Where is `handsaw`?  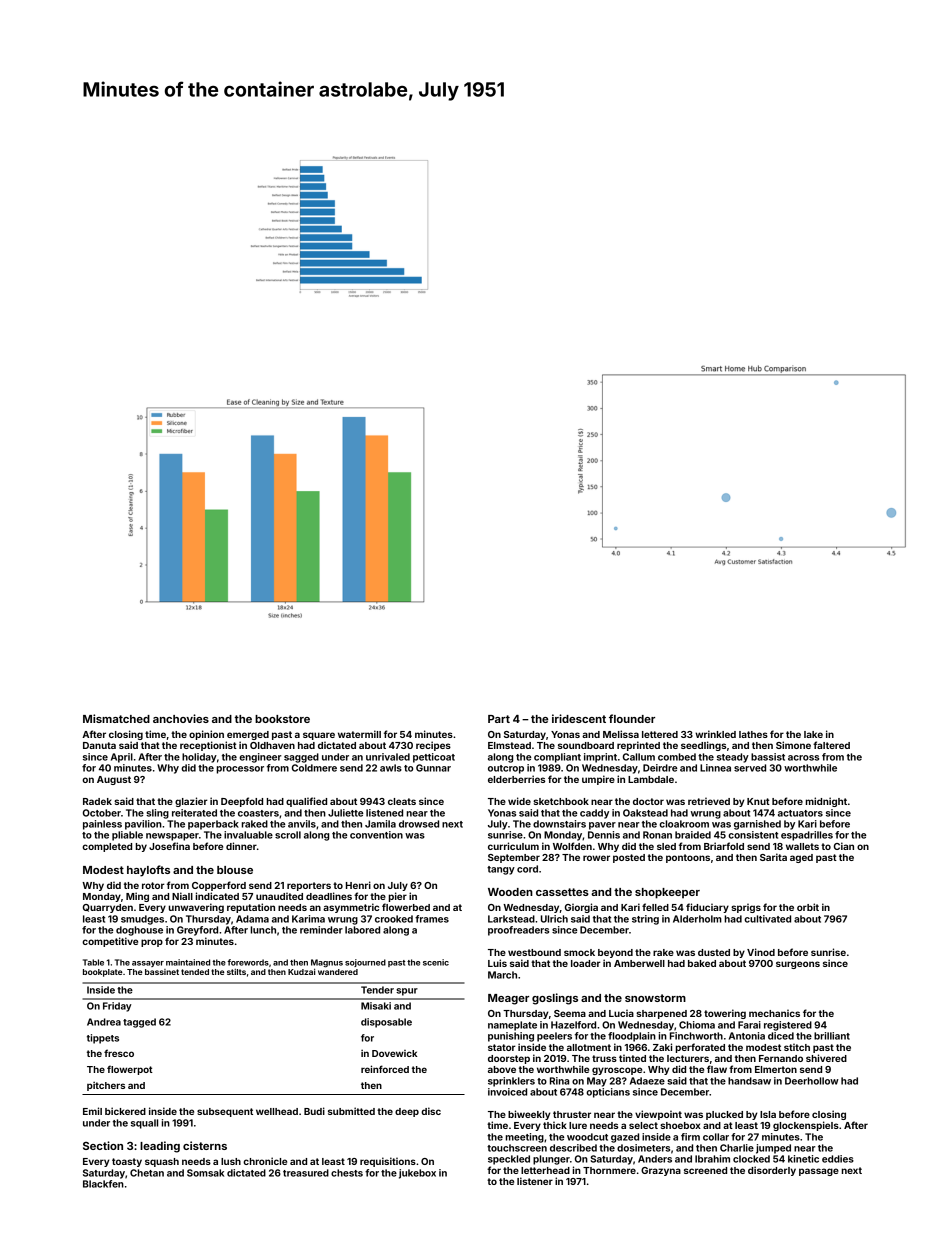
handsaw is located at coordinates (749, 1081).
